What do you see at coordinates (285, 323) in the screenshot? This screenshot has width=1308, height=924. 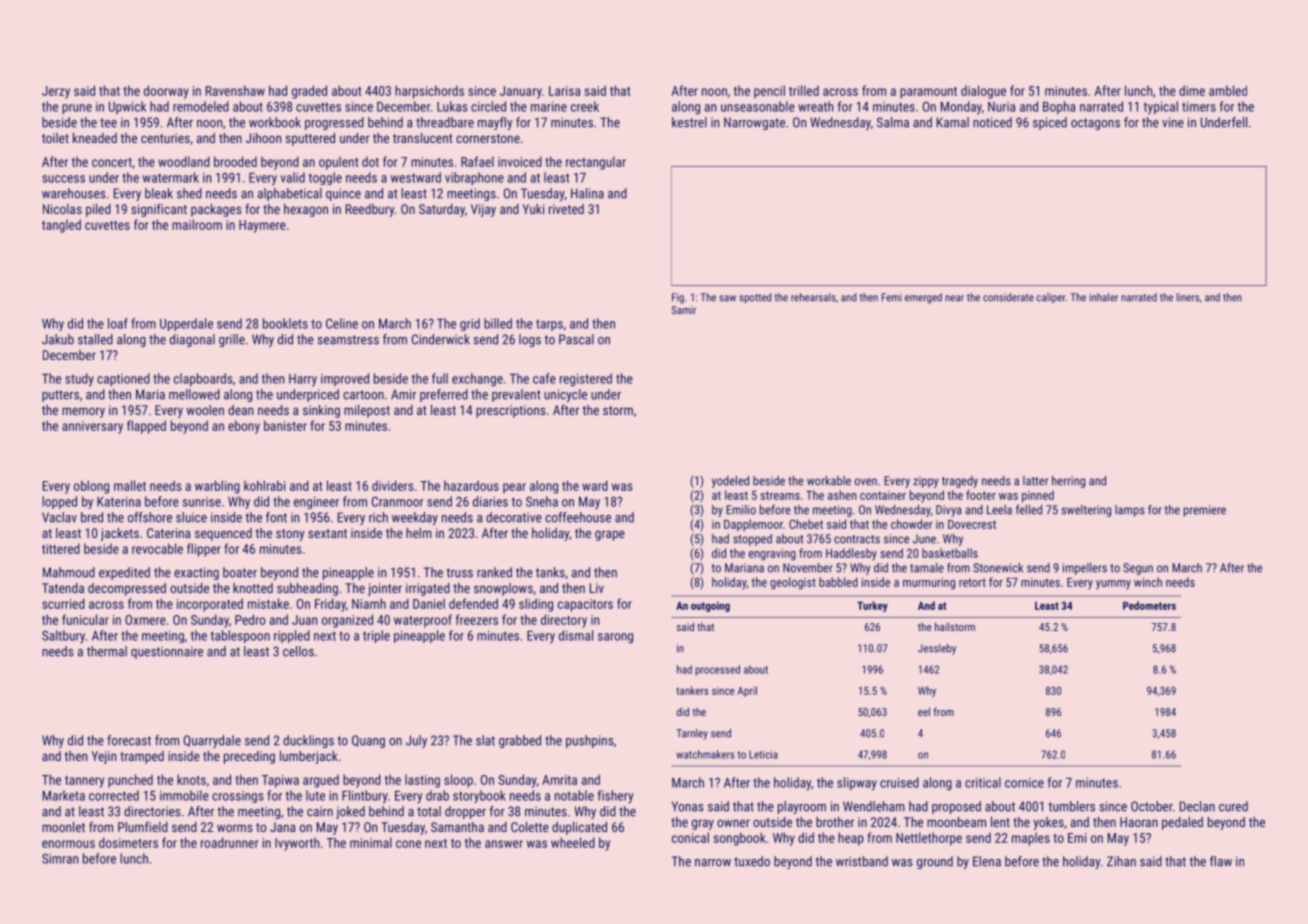 I see `booklets` at bounding box center [285, 323].
